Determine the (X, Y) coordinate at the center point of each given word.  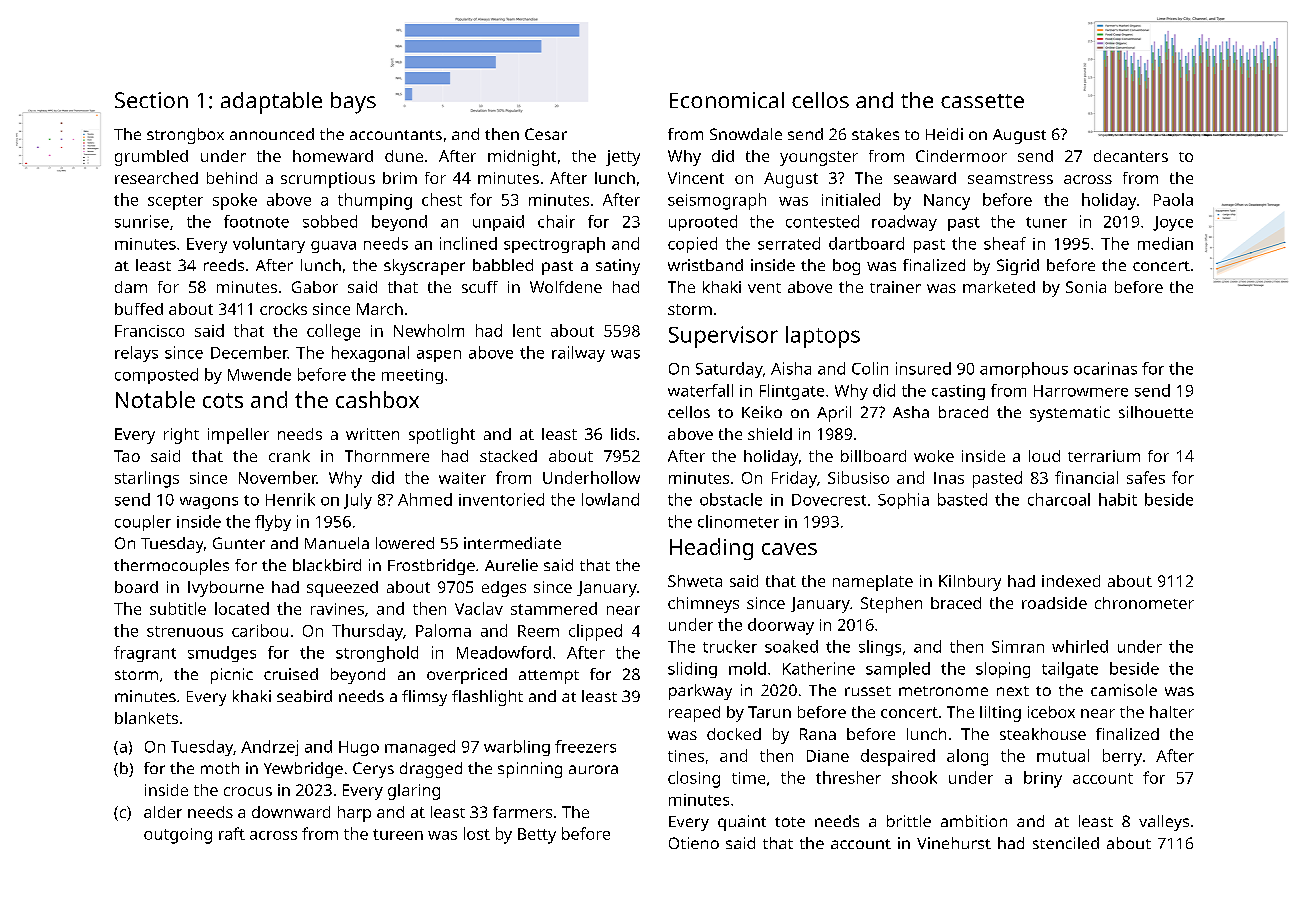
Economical (727, 100)
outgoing (178, 836)
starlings (147, 479)
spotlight (442, 436)
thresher (848, 777)
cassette (982, 101)
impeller (238, 436)
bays (353, 103)
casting (958, 392)
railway (578, 354)
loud (1044, 456)
